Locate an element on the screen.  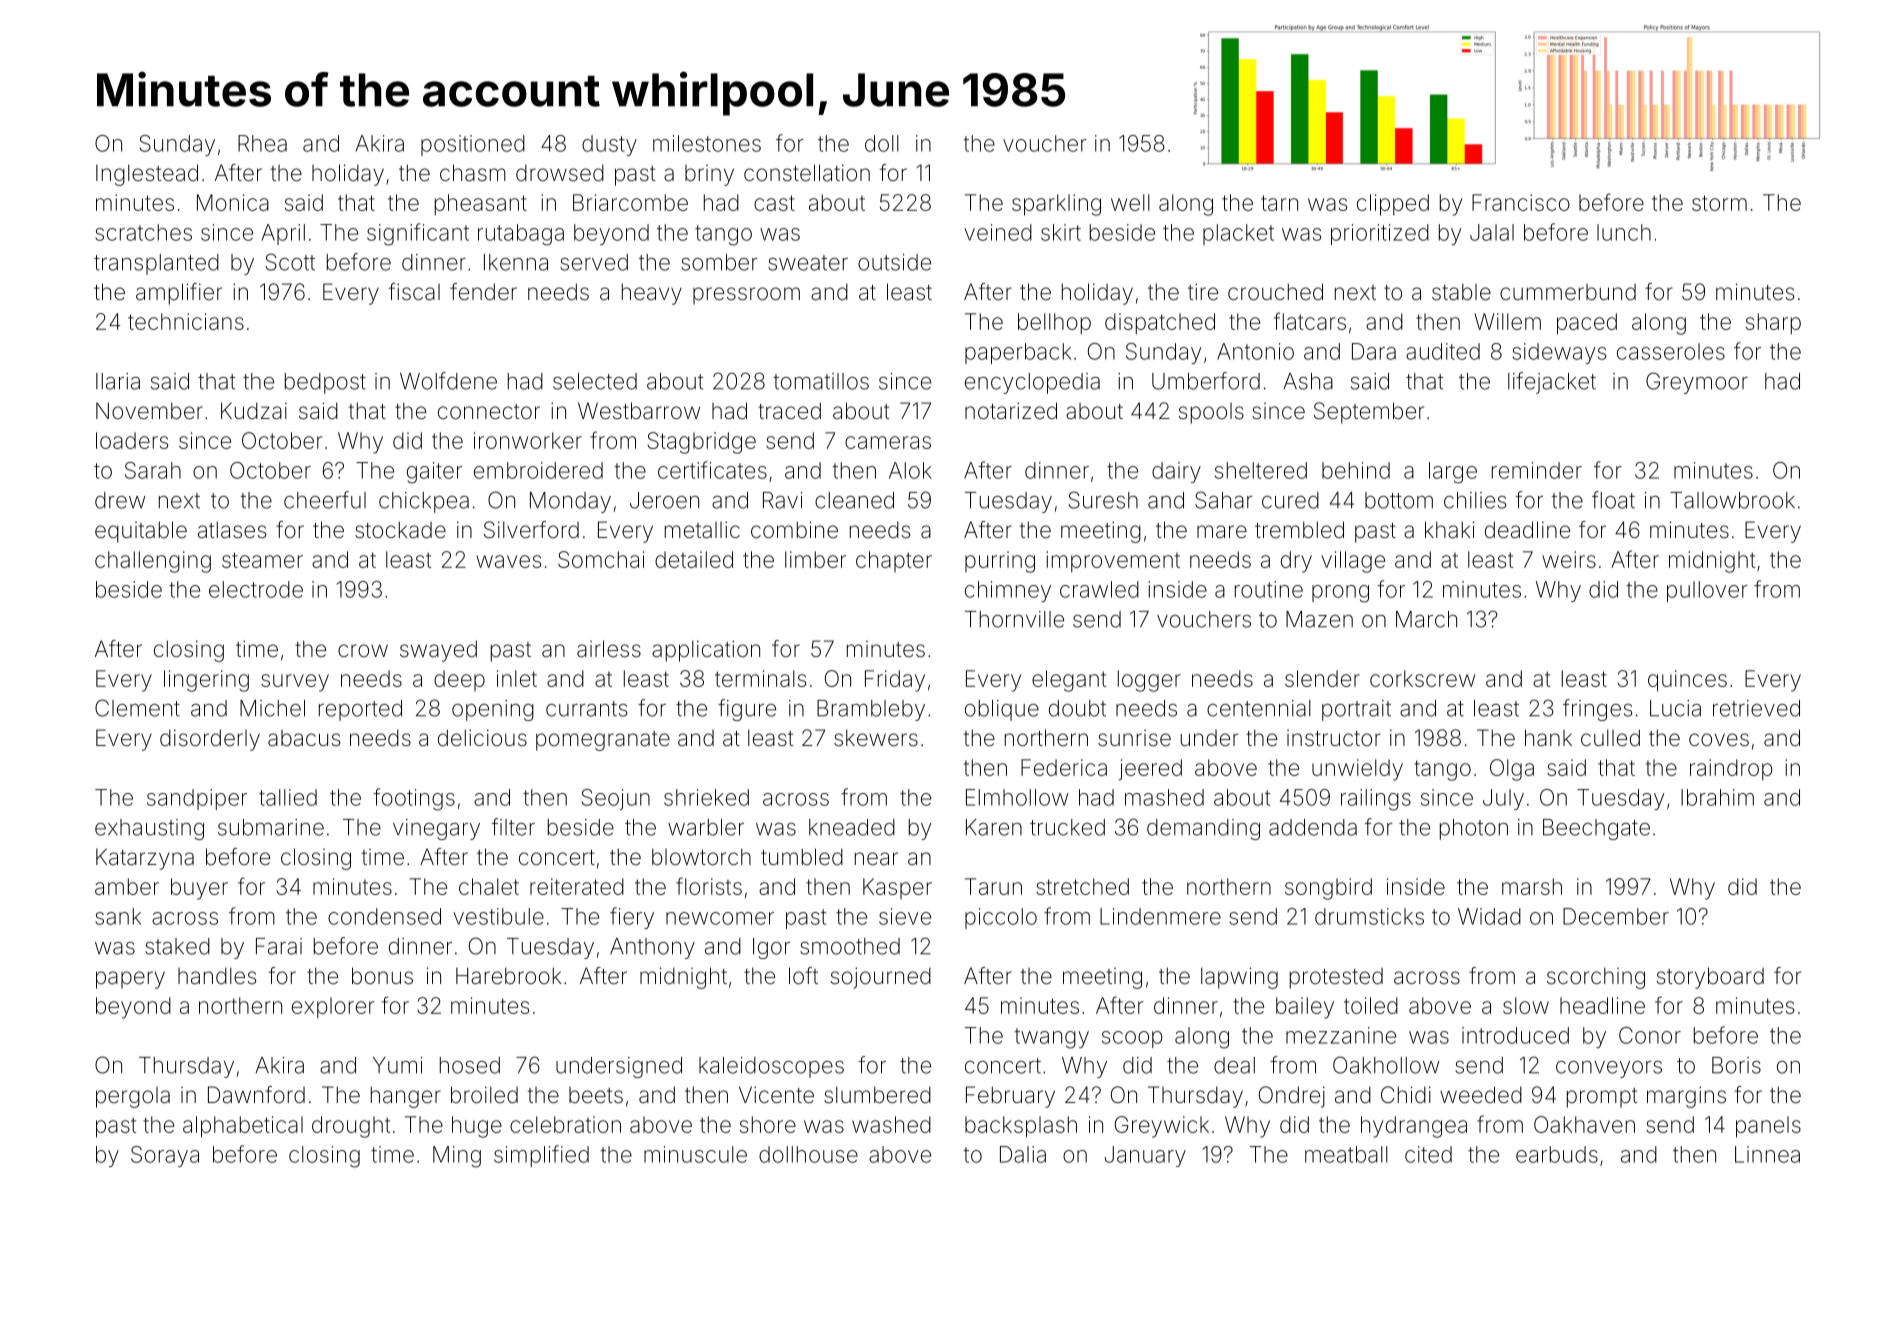
storyboard is located at coordinates (1710, 978).
